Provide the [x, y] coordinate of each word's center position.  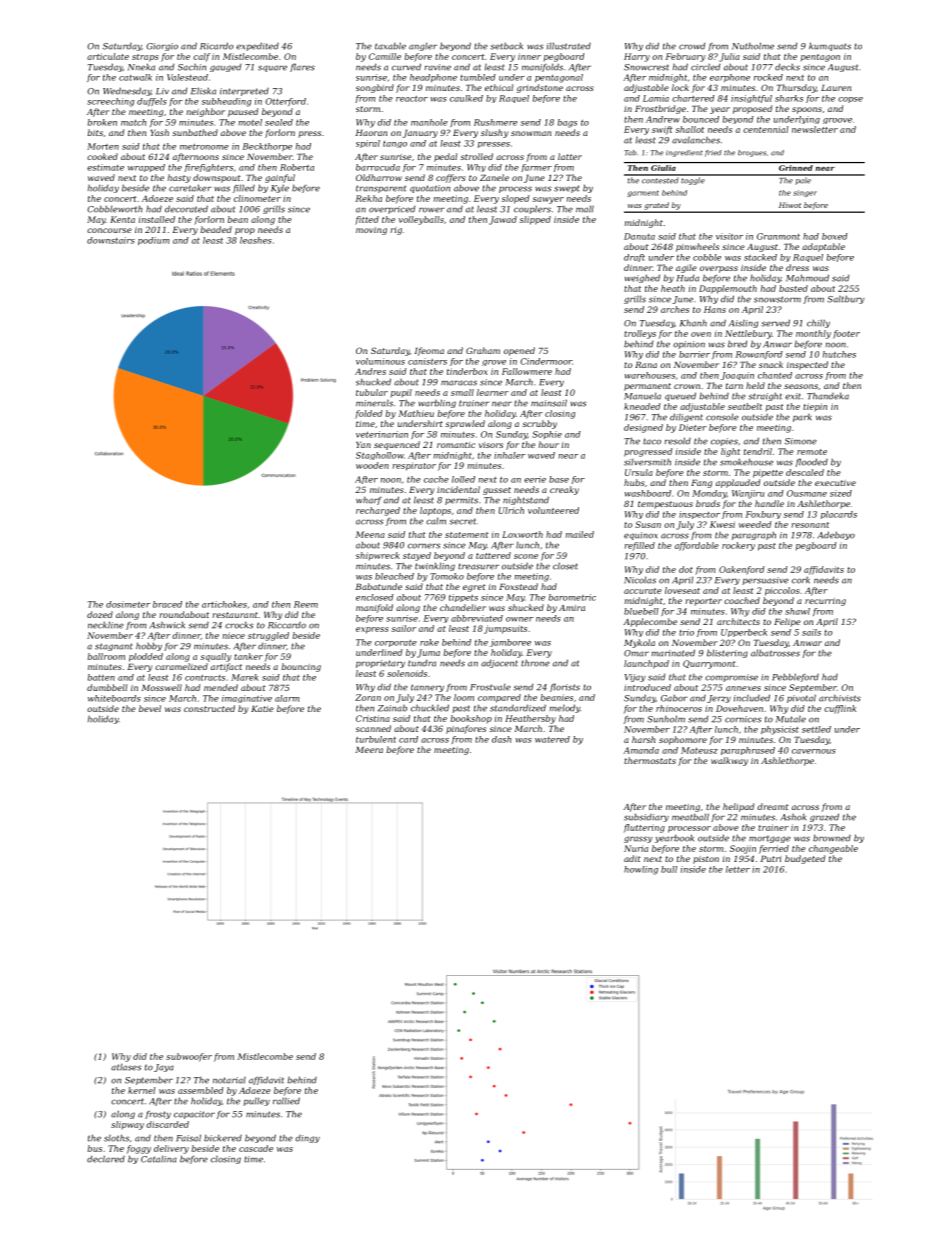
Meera [369, 750]
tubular [372, 392]
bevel [150, 708]
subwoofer [189, 1057]
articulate [108, 56]
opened [519, 351]
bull [669, 869]
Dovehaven [739, 708]
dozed [100, 614]
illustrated [569, 46]
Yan [363, 445]
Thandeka [828, 396]
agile [686, 268]
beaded [216, 229]
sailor [404, 628]
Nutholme [753, 46]
